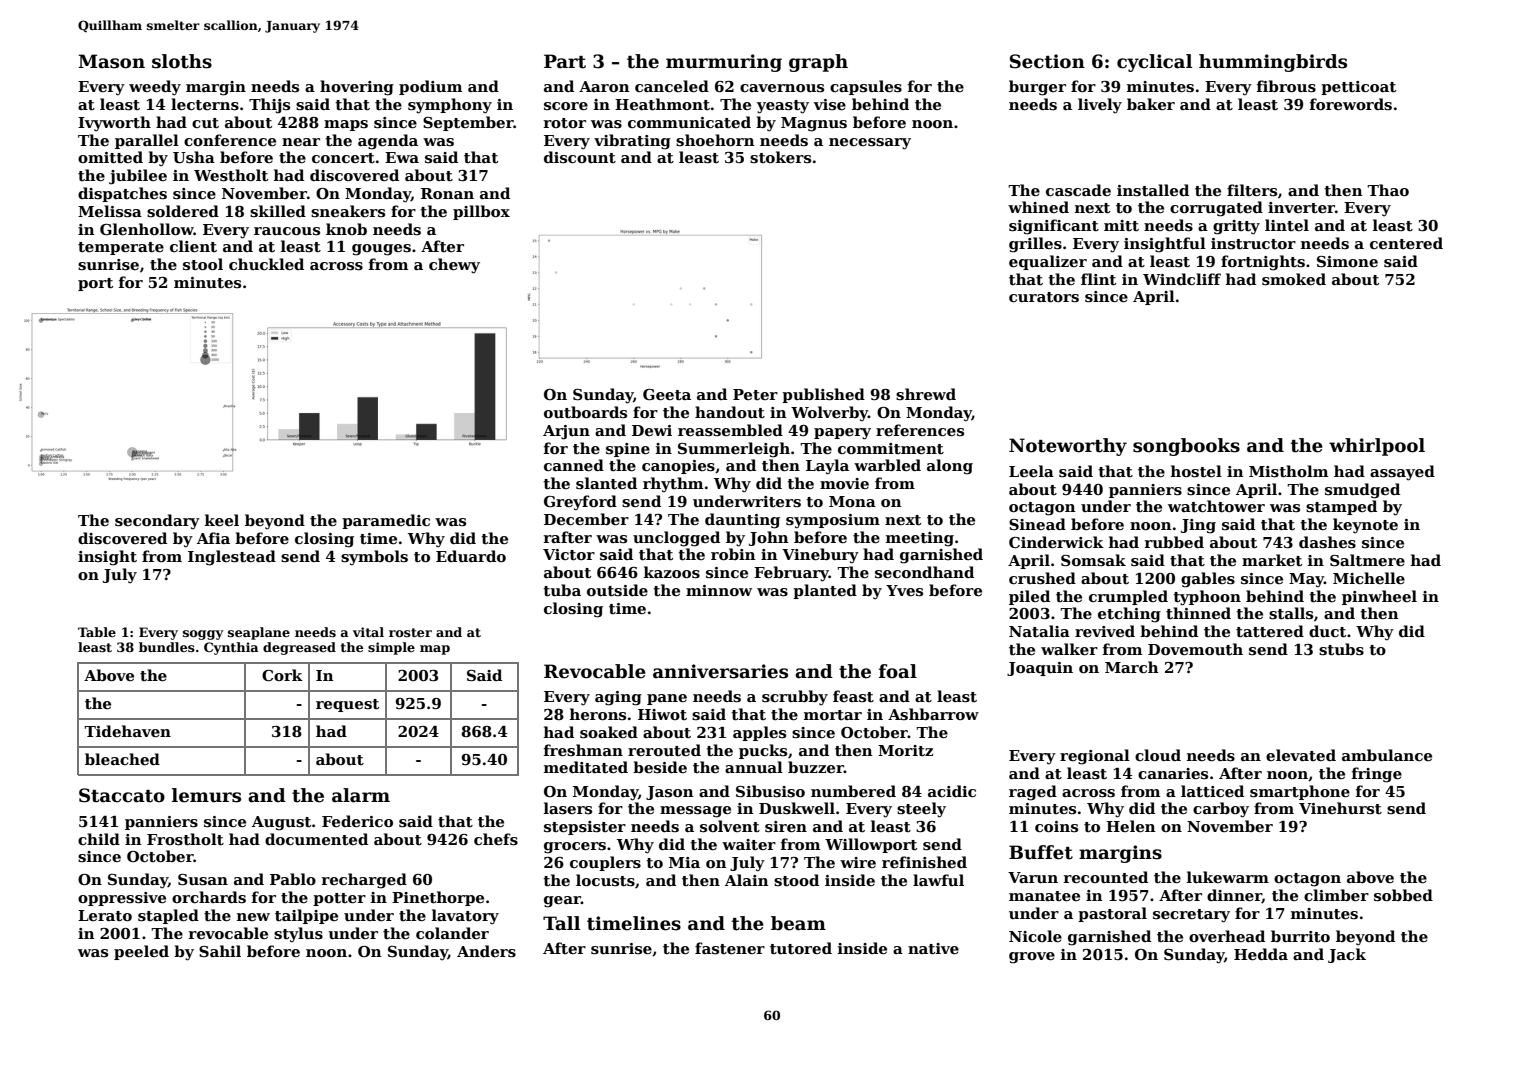  I want to click on tutored, so click(801, 948).
